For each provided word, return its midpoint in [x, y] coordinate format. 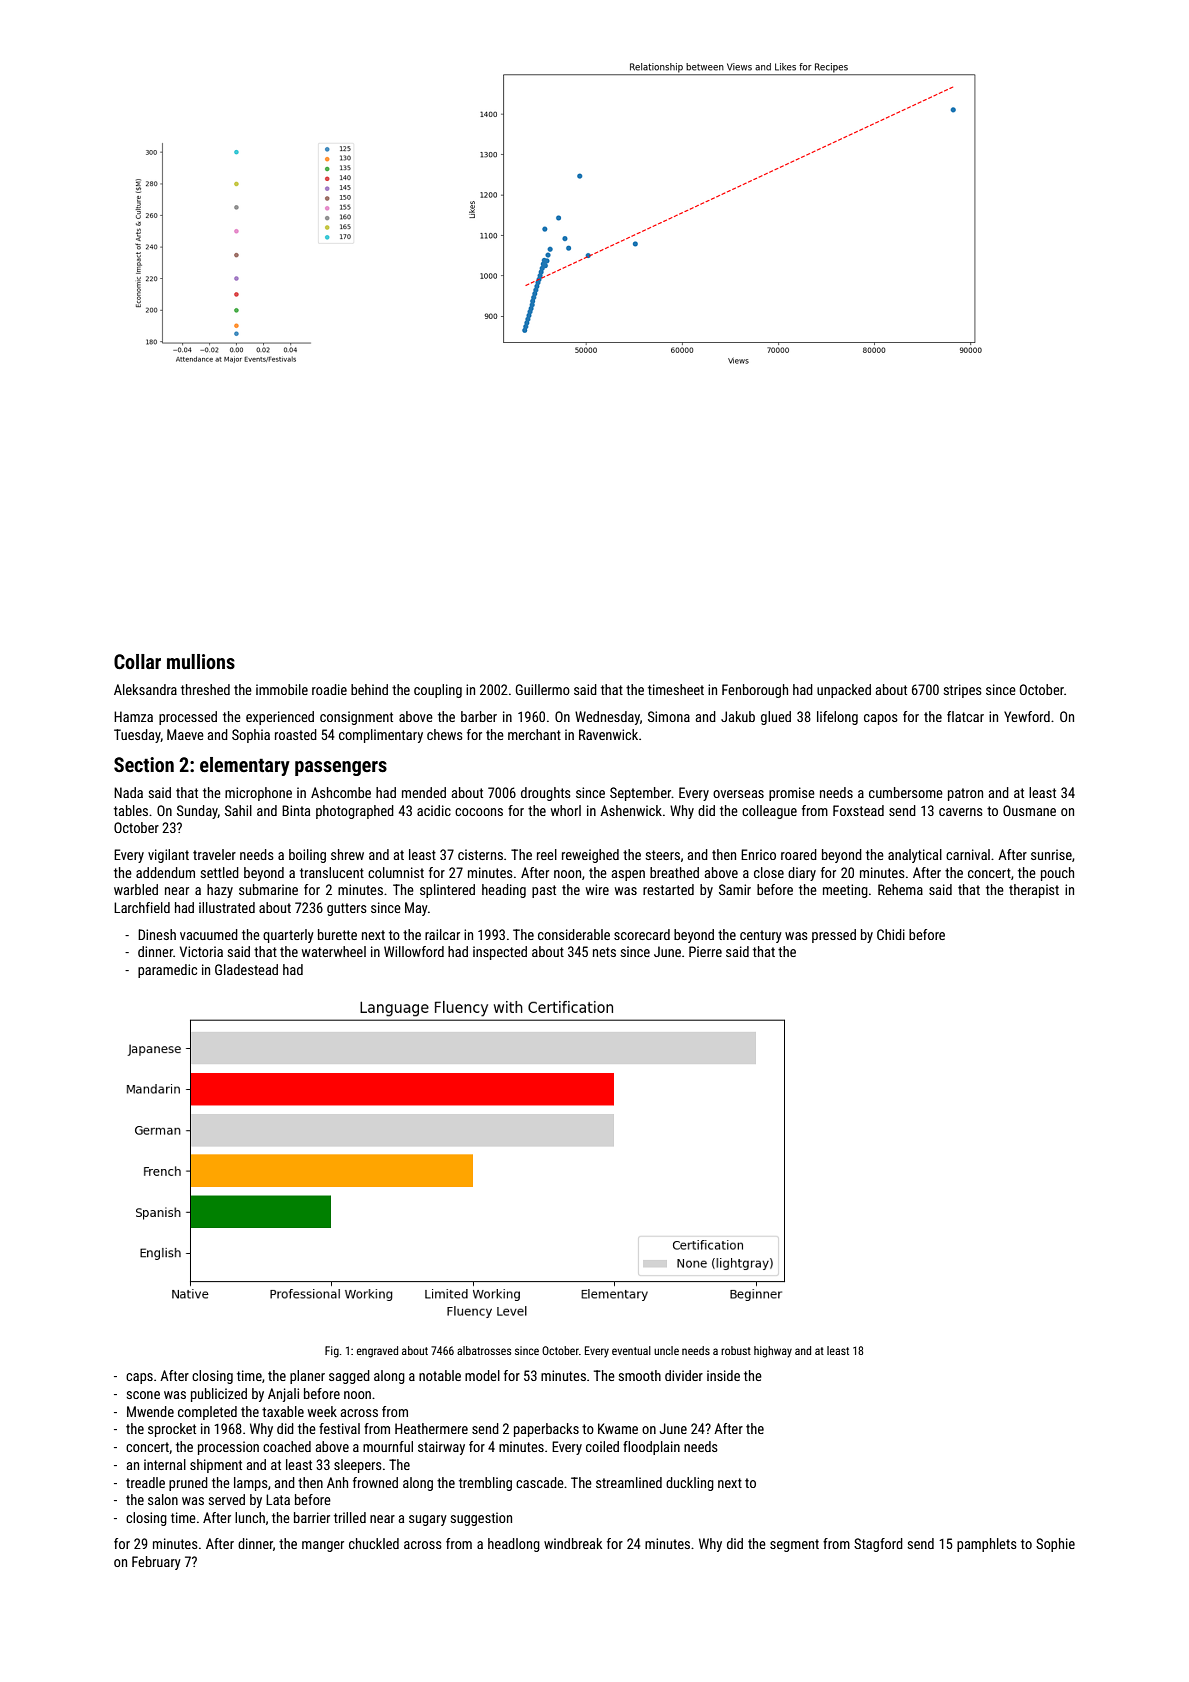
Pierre [705, 951]
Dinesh [157, 934]
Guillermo [543, 689]
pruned [188, 1484]
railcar [442, 934]
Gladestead [246, 969]
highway [773, 1352]
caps [139, 1378]
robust [736, 1350]
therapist [1034, 891]
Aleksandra [145, 689]
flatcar [965, 716]
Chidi [891, 934]
